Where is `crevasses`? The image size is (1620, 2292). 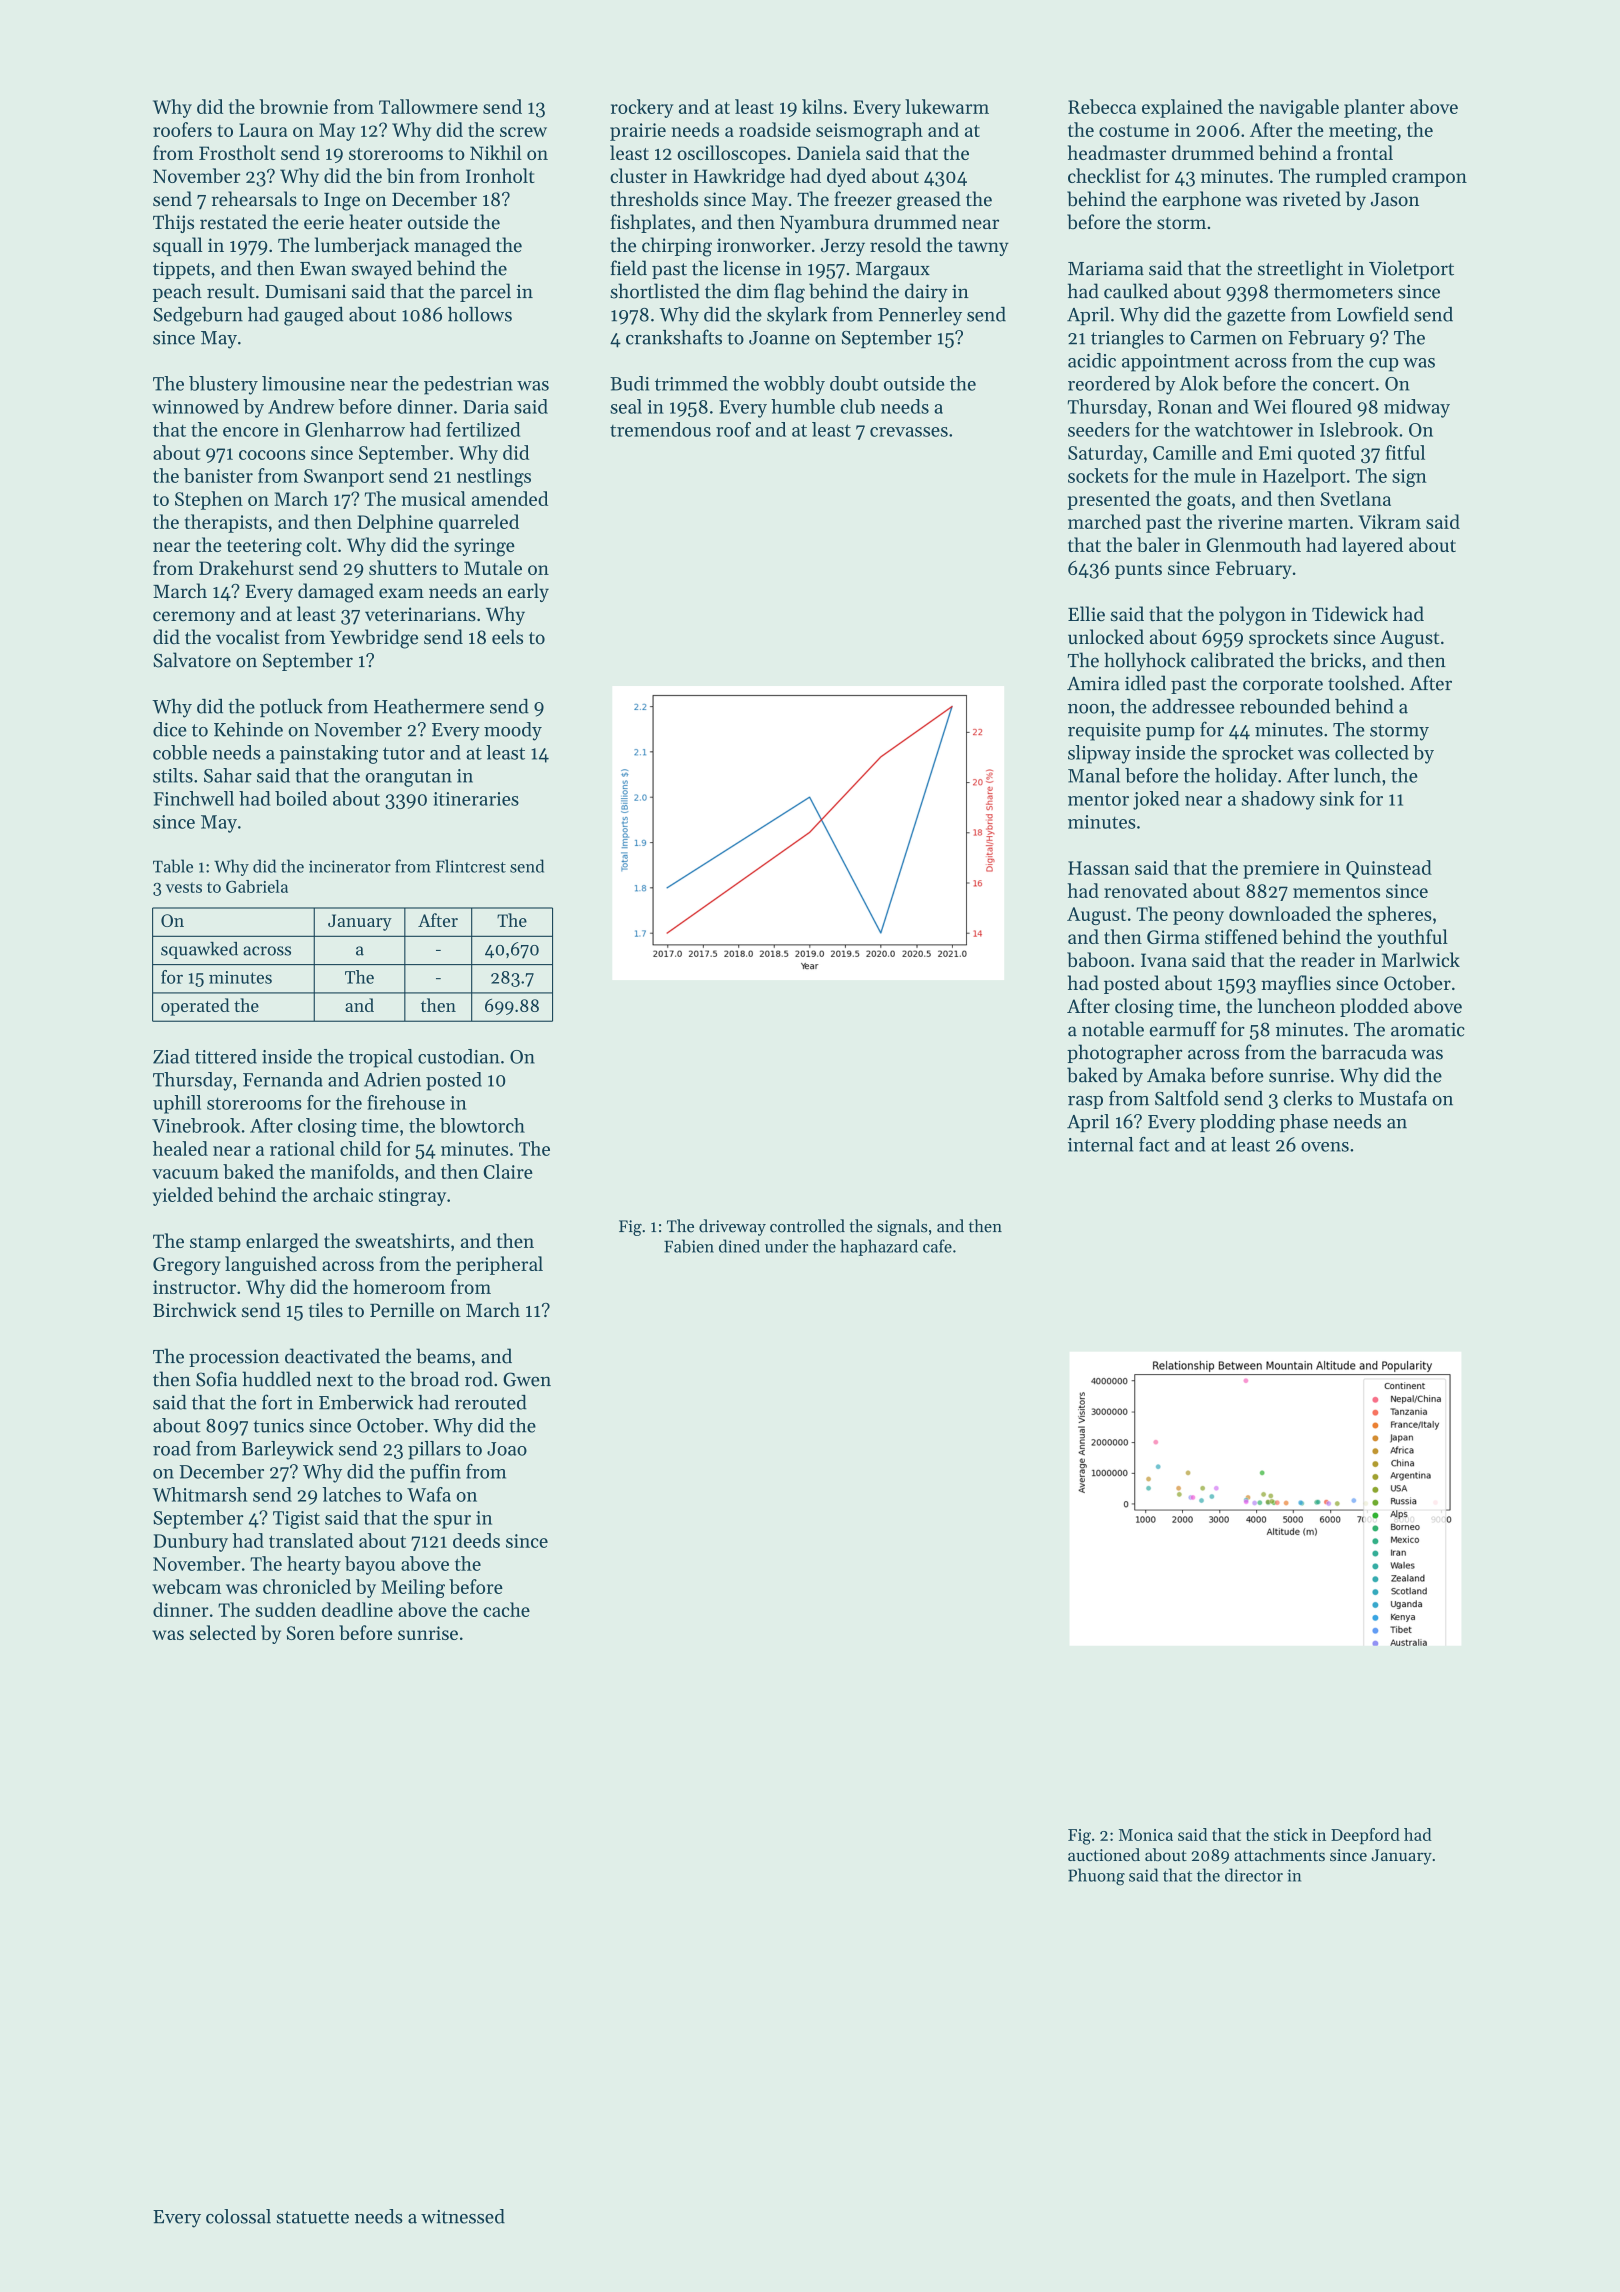 crevasses is located at coordinates (909, 432).
